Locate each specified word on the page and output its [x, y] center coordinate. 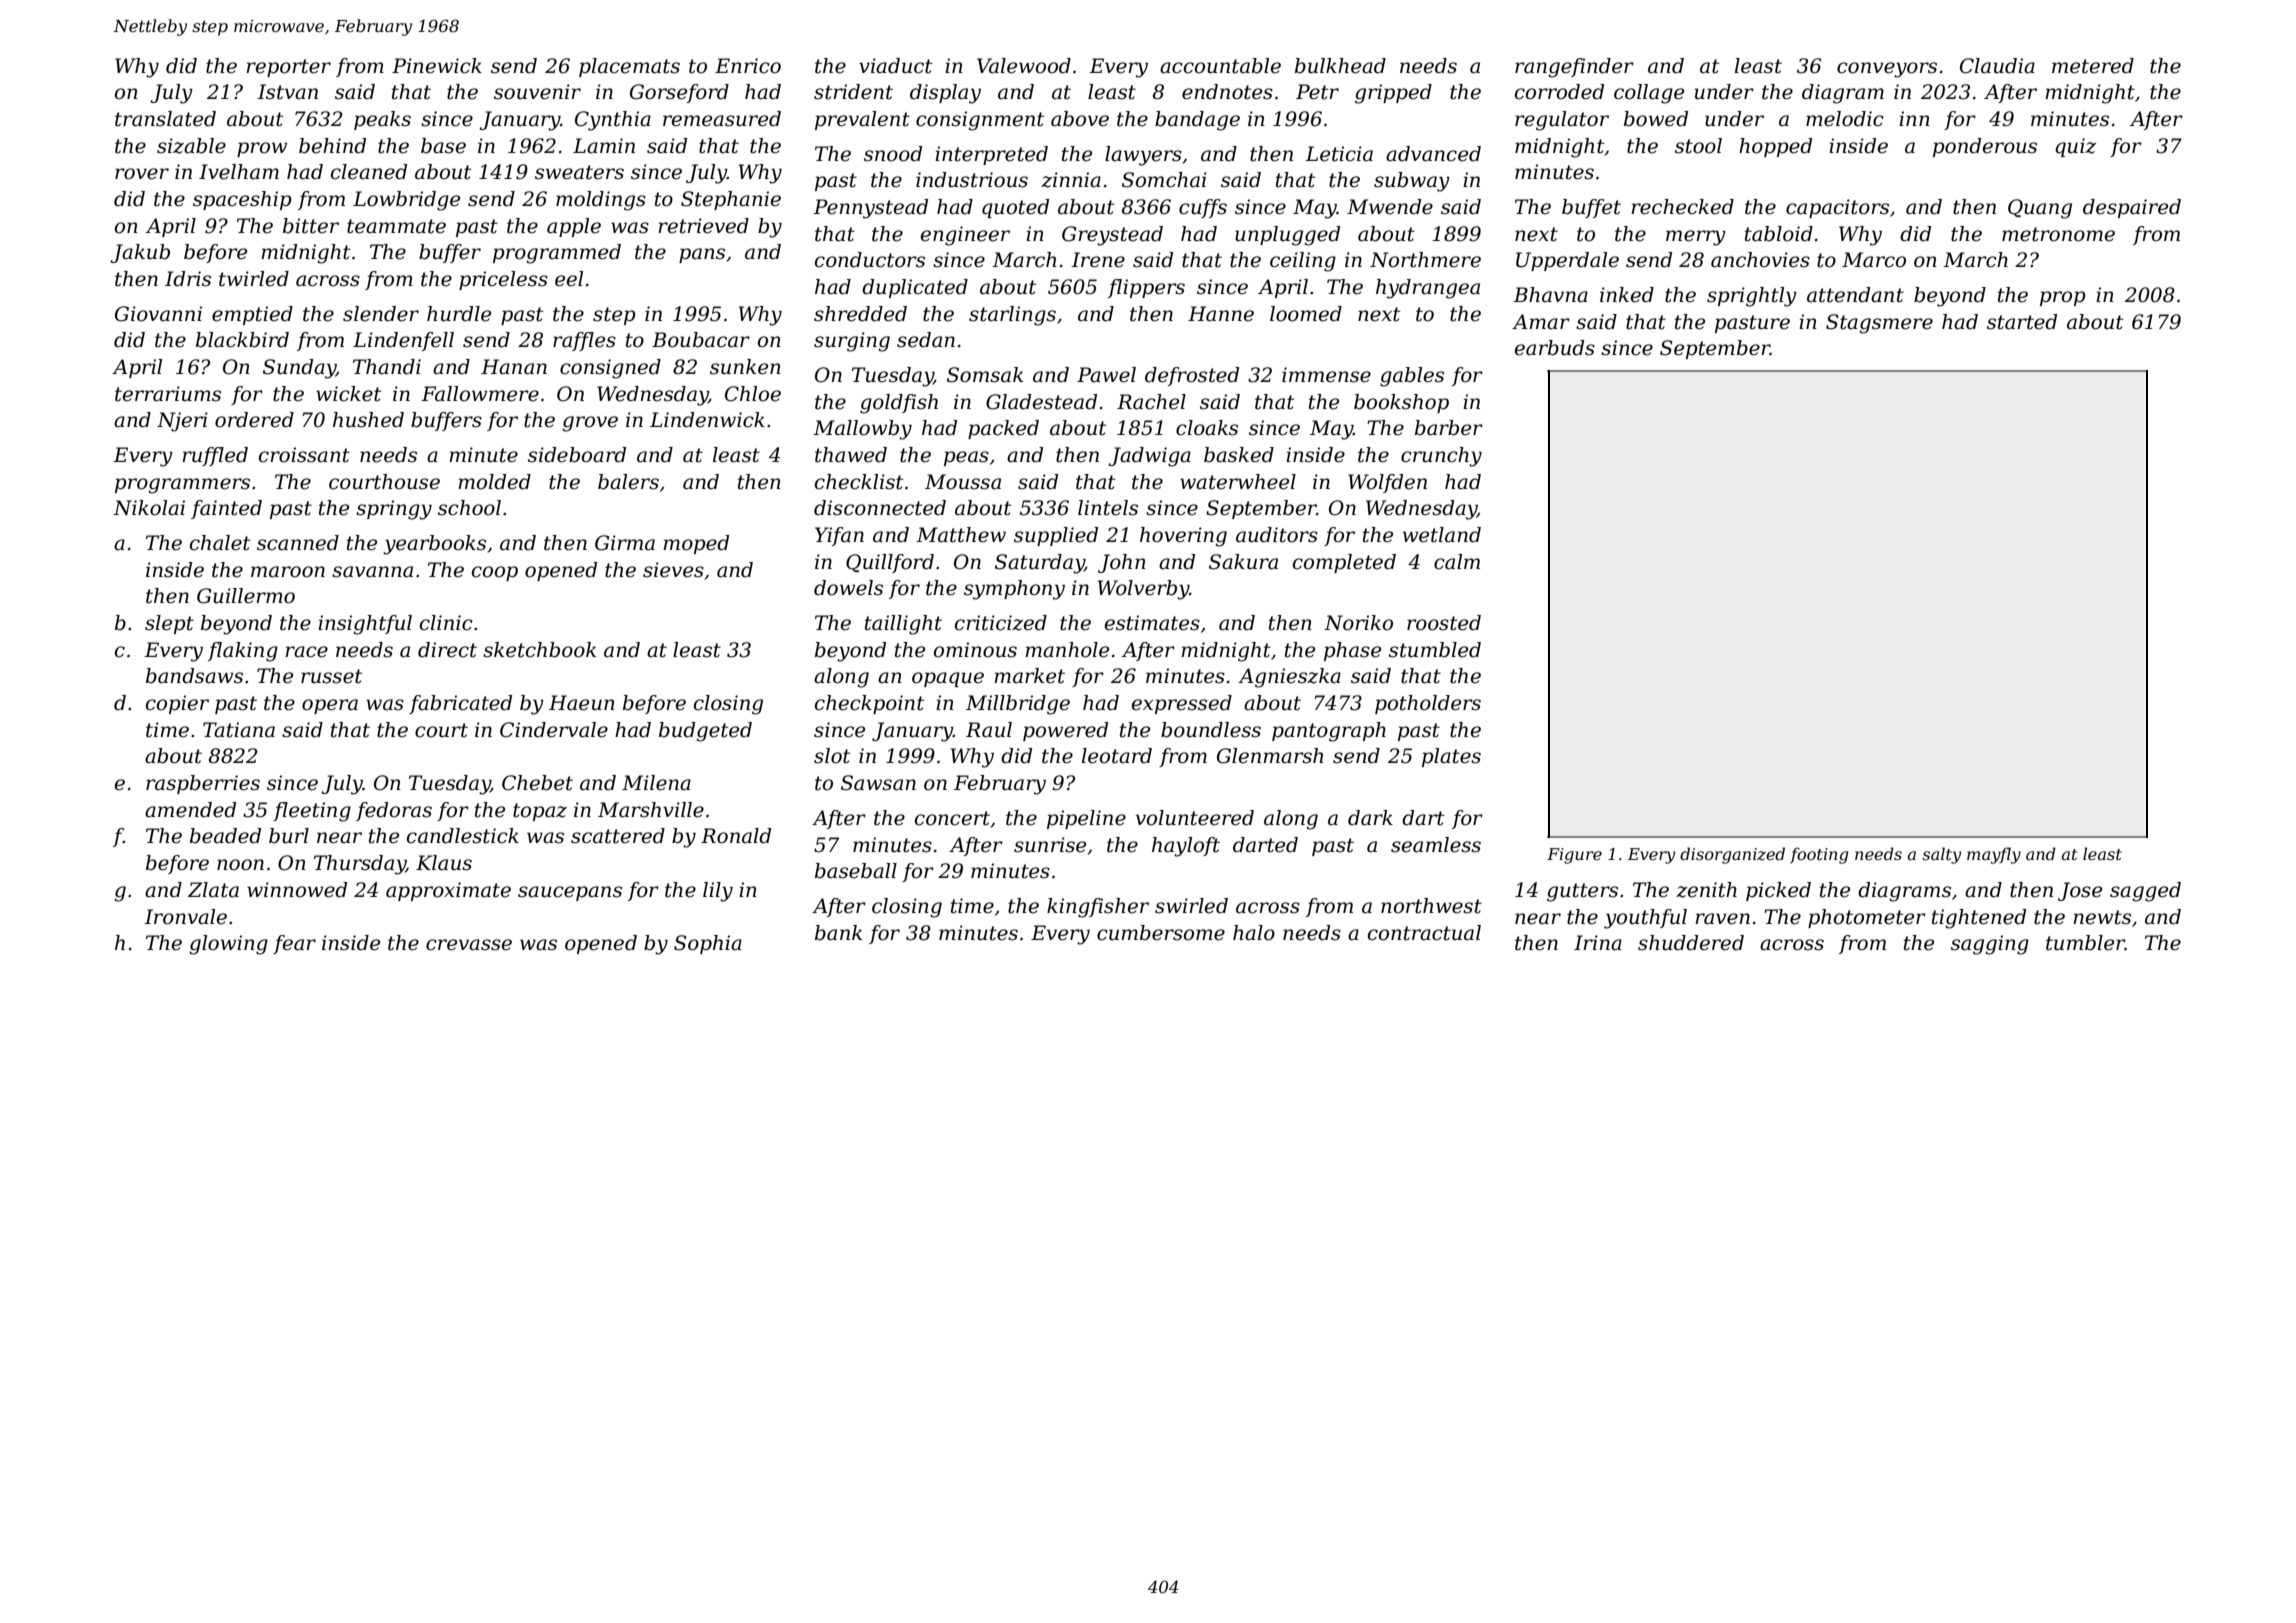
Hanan [514, 367]
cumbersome [1161, 933]
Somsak [985, 375]
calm [1457, 562]
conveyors [1887, 70]
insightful [365, 625]
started [2022, 322]
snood [893, 154]
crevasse [469, 945]
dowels [848, 588]
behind [332, 146]
